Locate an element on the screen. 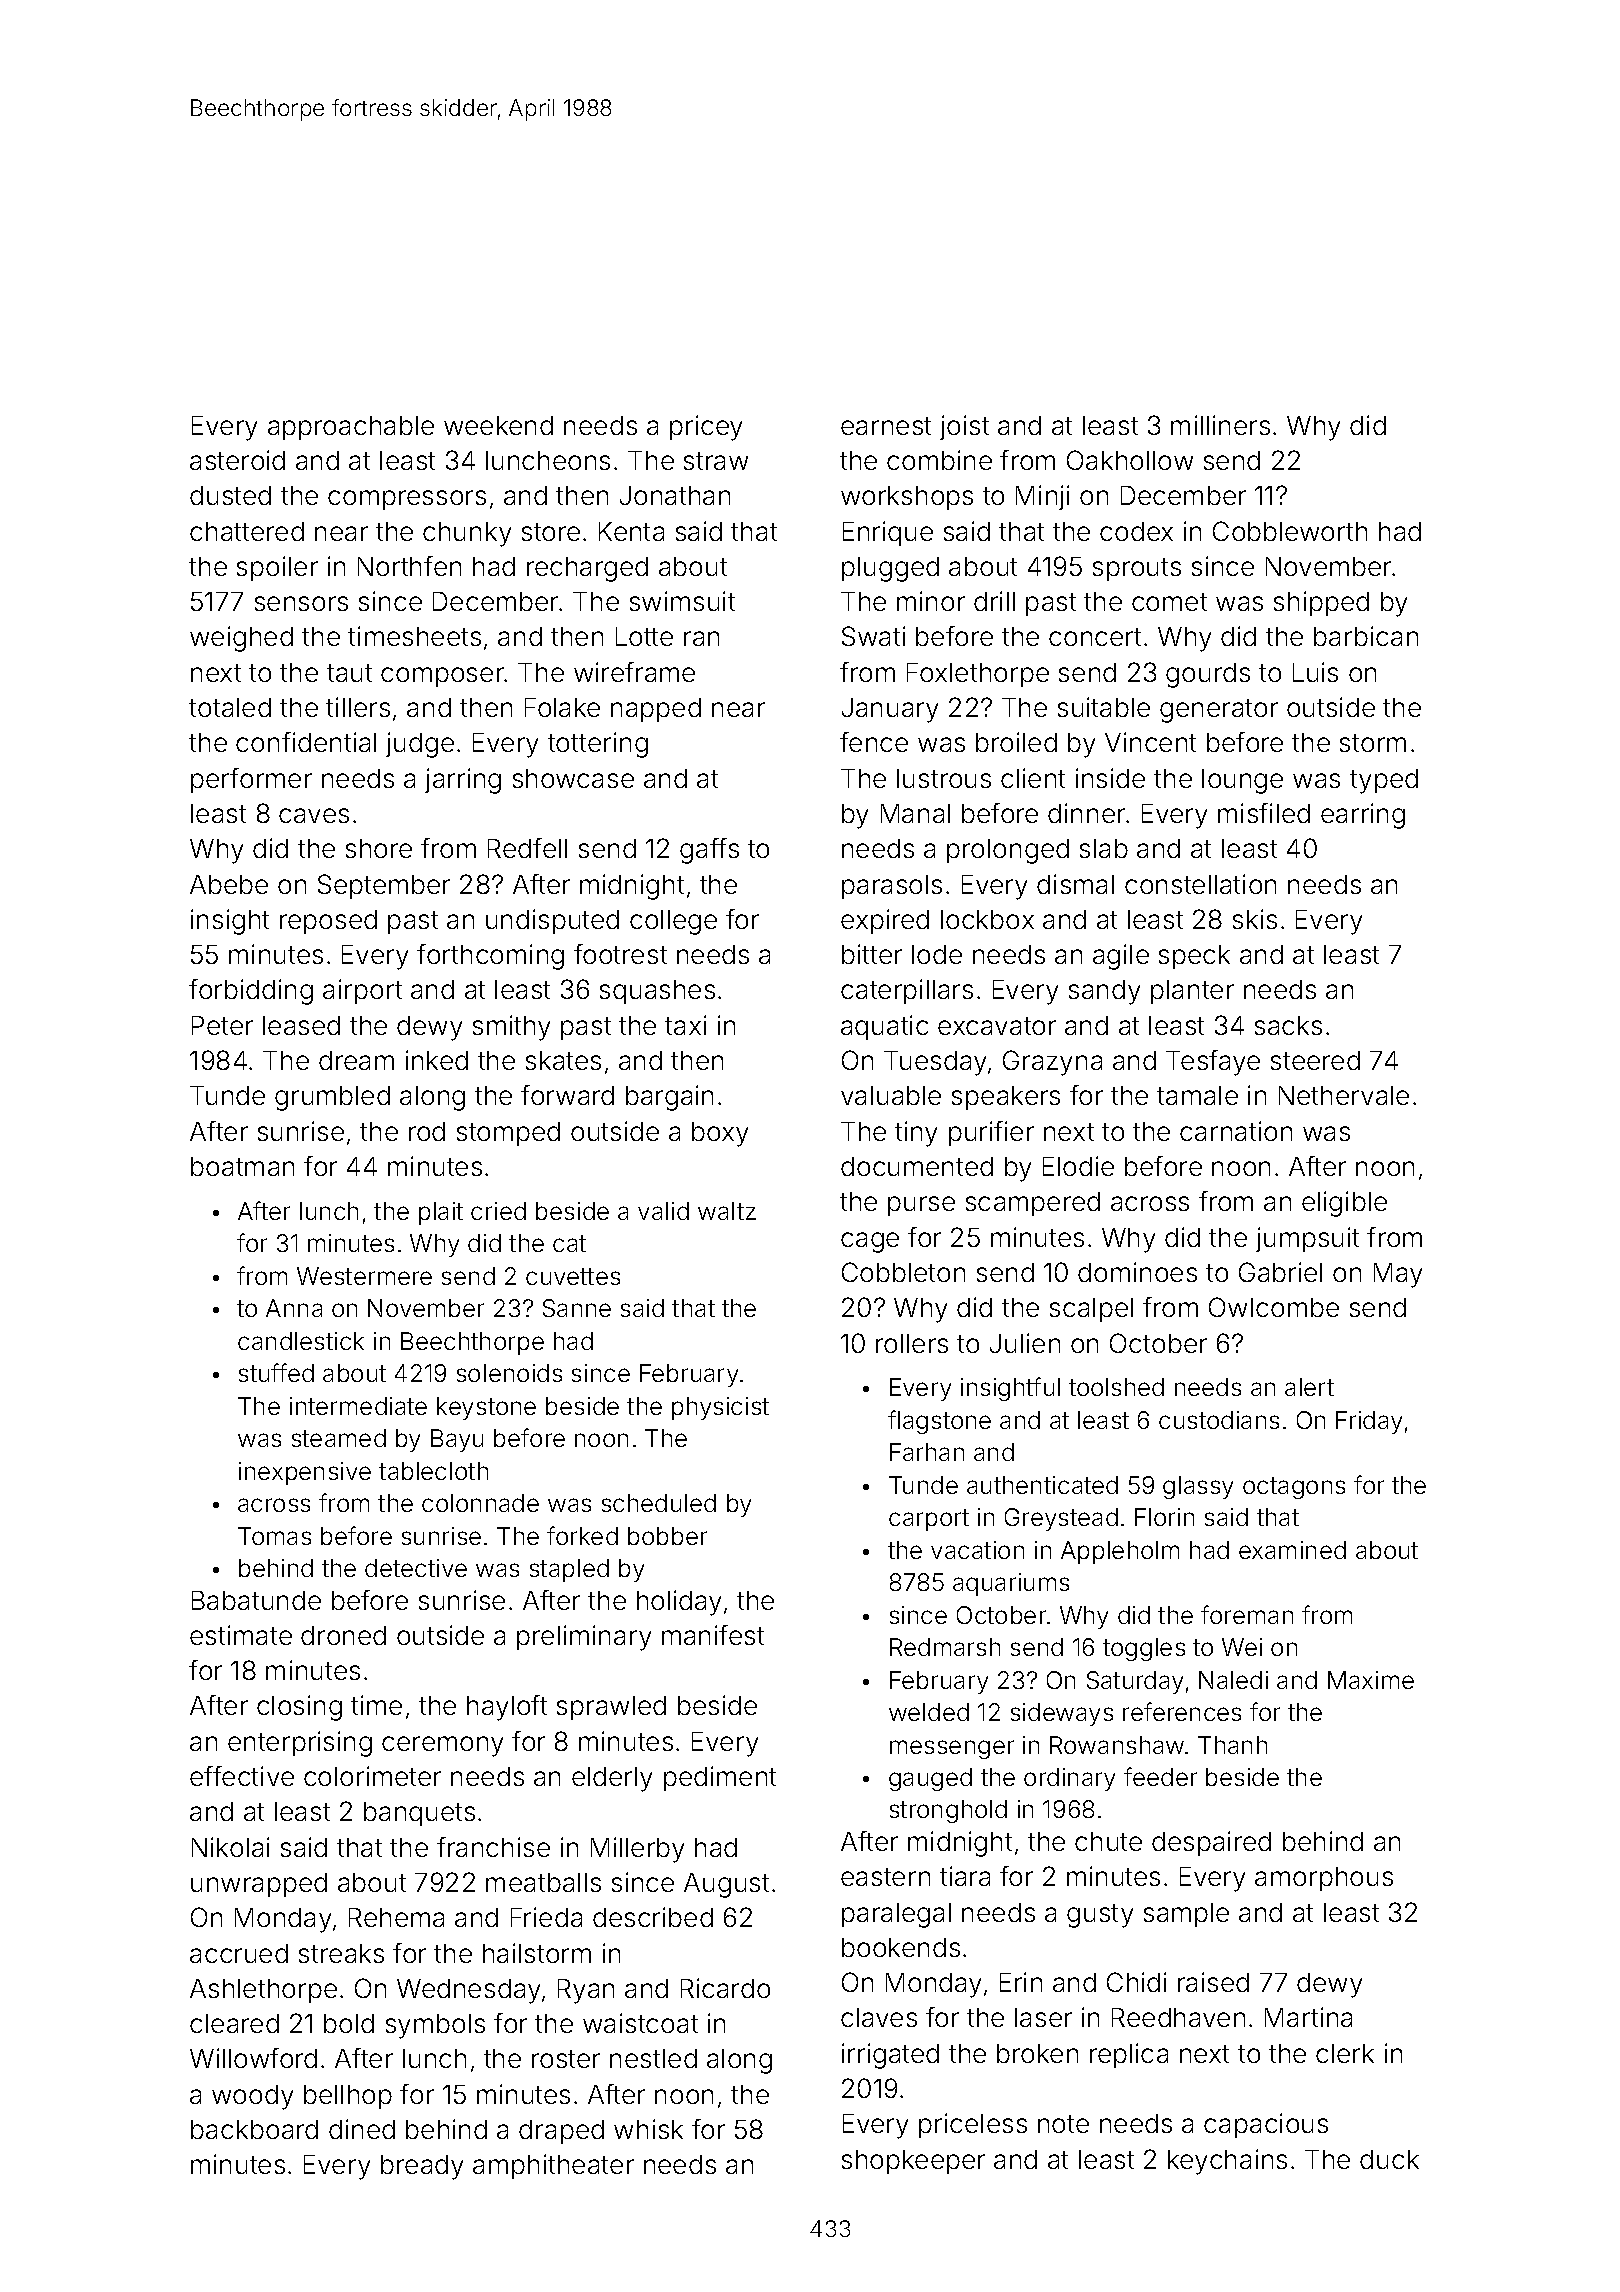 The image size is (1620, 2292). Naledi is located at coordinates (1233, 1680).
